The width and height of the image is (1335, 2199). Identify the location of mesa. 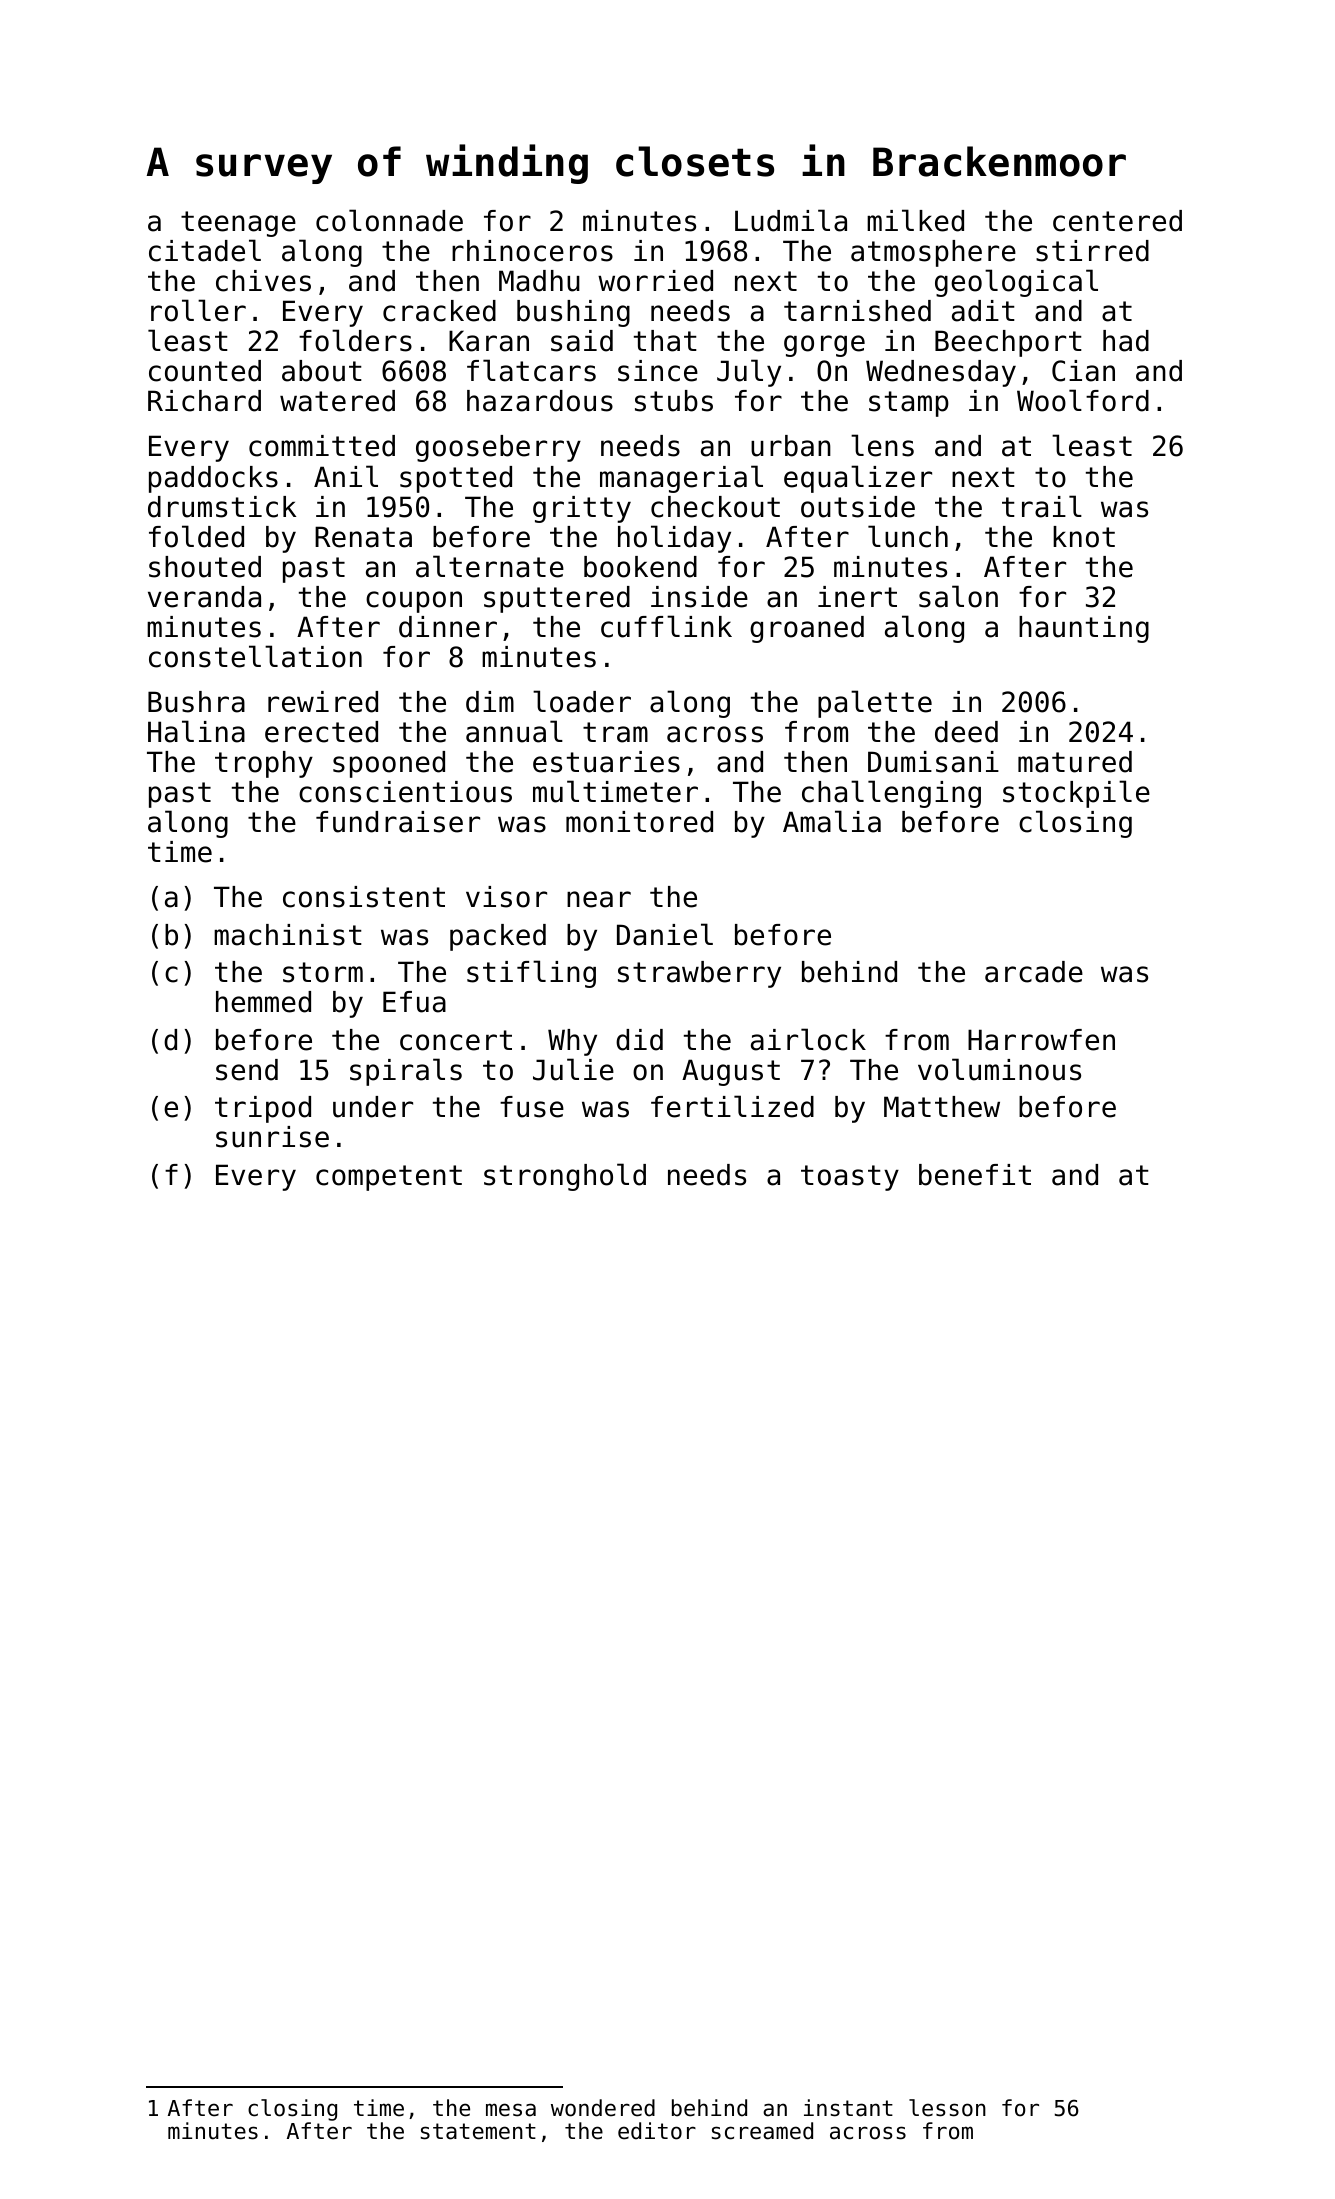
(511, 2110).
